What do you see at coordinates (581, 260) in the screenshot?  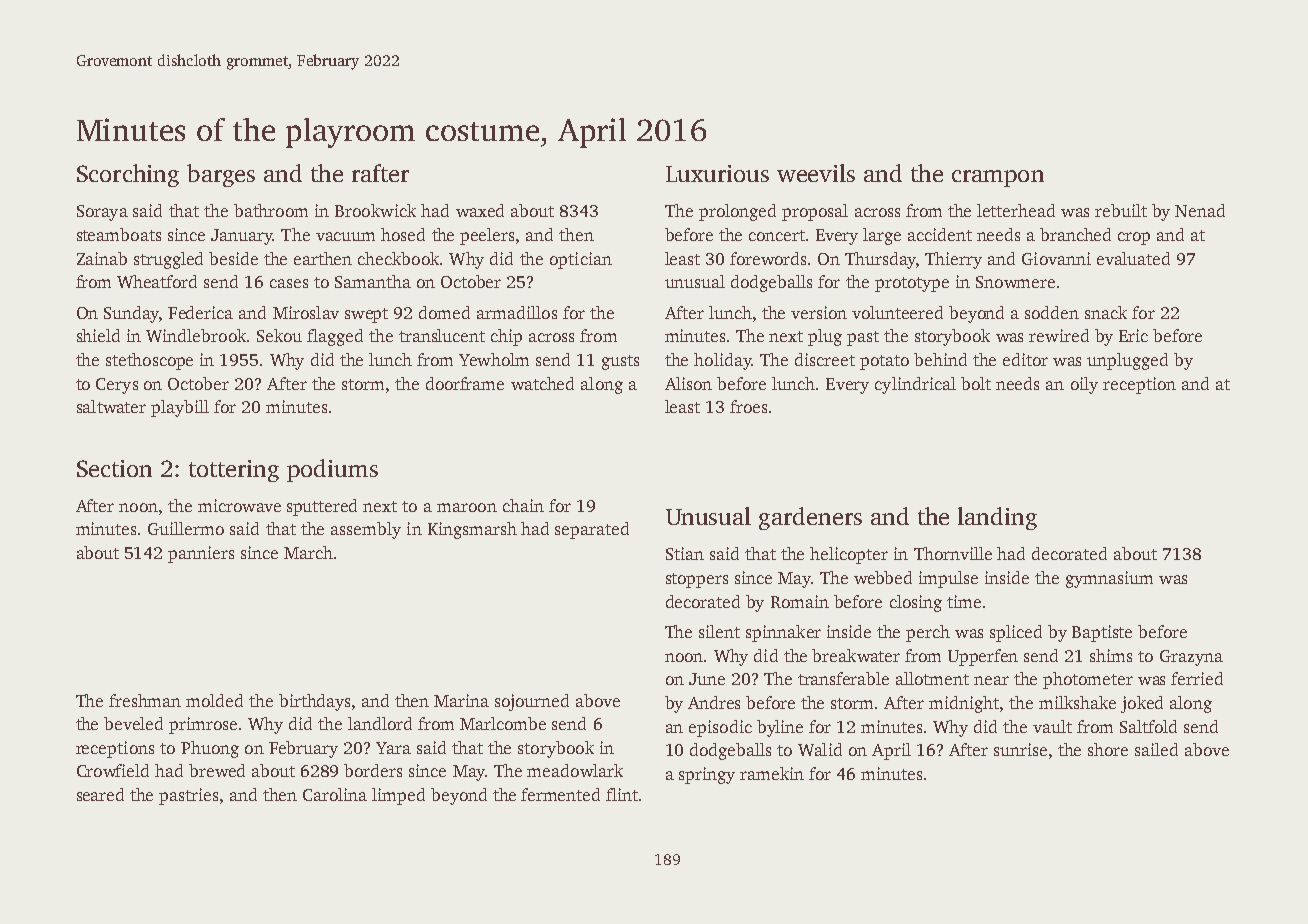 I see `optician` at bounding box center [581, 260].
